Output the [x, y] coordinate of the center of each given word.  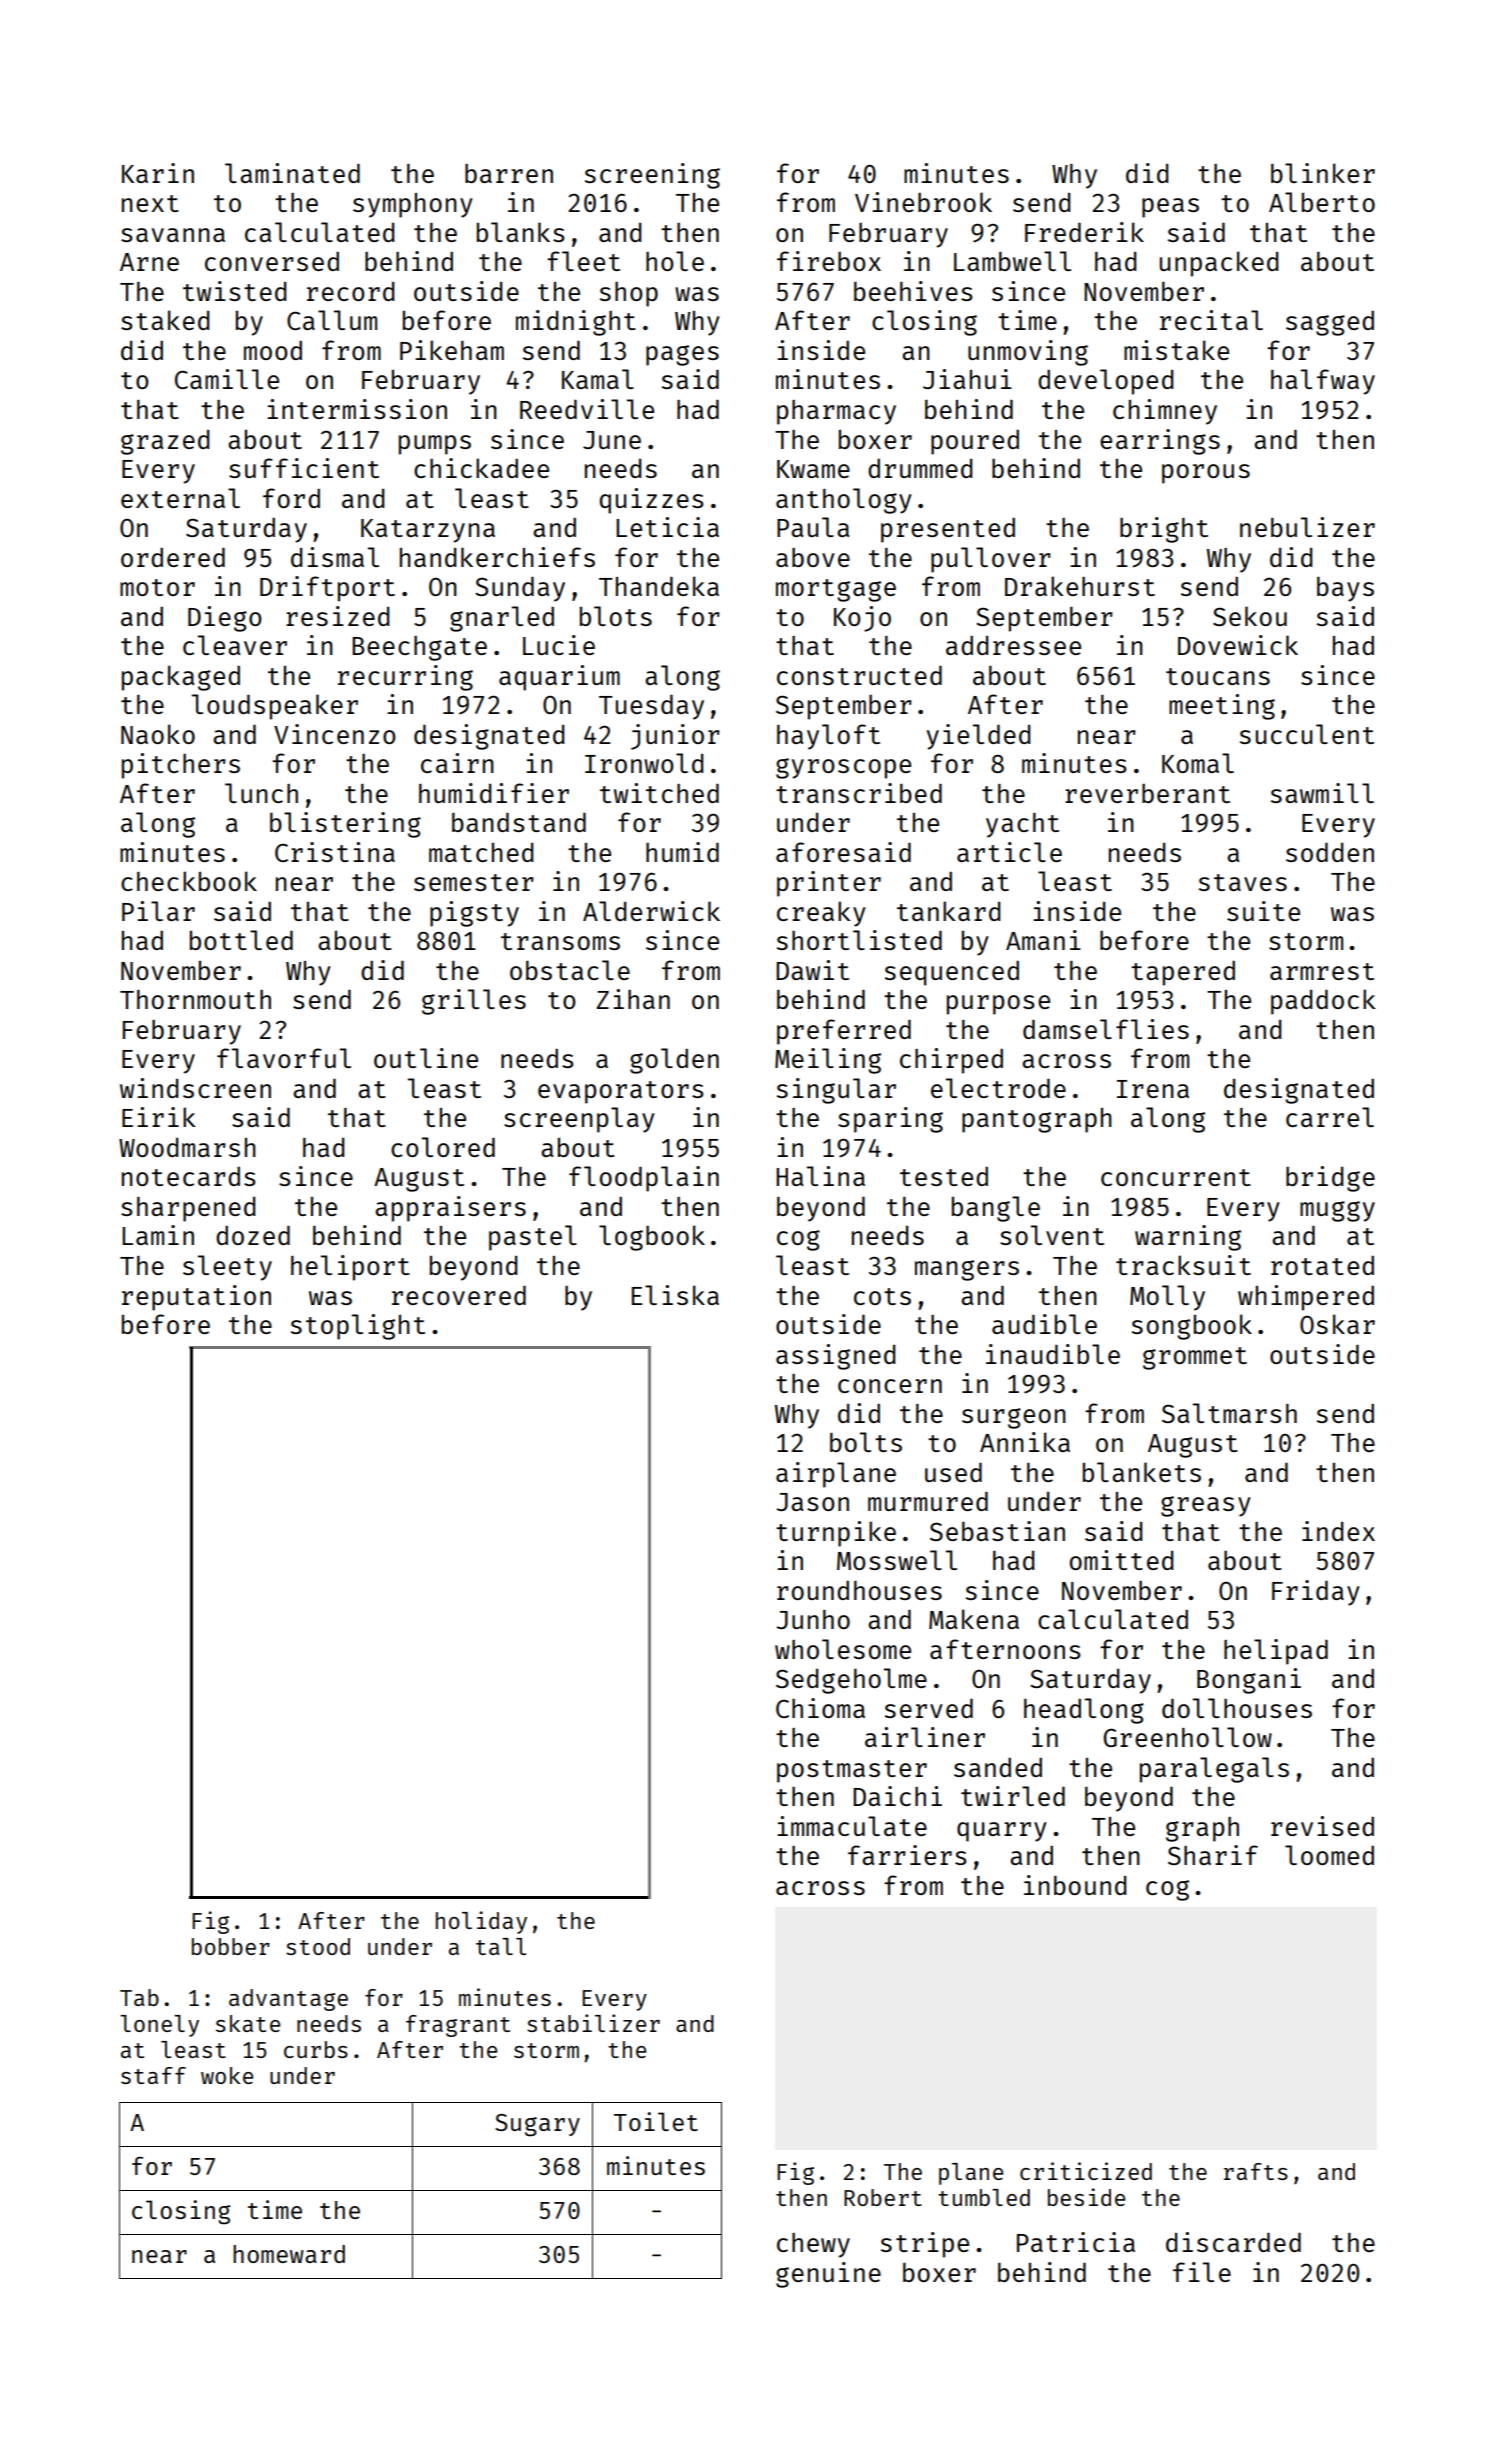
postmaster [852, 1771]
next [150, 203]
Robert [883, 2197]
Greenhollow [1187, 1737]
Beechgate [419, 648]
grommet [1195, 1358]
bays [1345, 589]
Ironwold [644, 763]
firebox [829, 261]
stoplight [358, 1327]
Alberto [1322, 202]
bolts [866, 1442]
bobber [231, 1946]
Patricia [1076, 2242]
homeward [289, 2254]
